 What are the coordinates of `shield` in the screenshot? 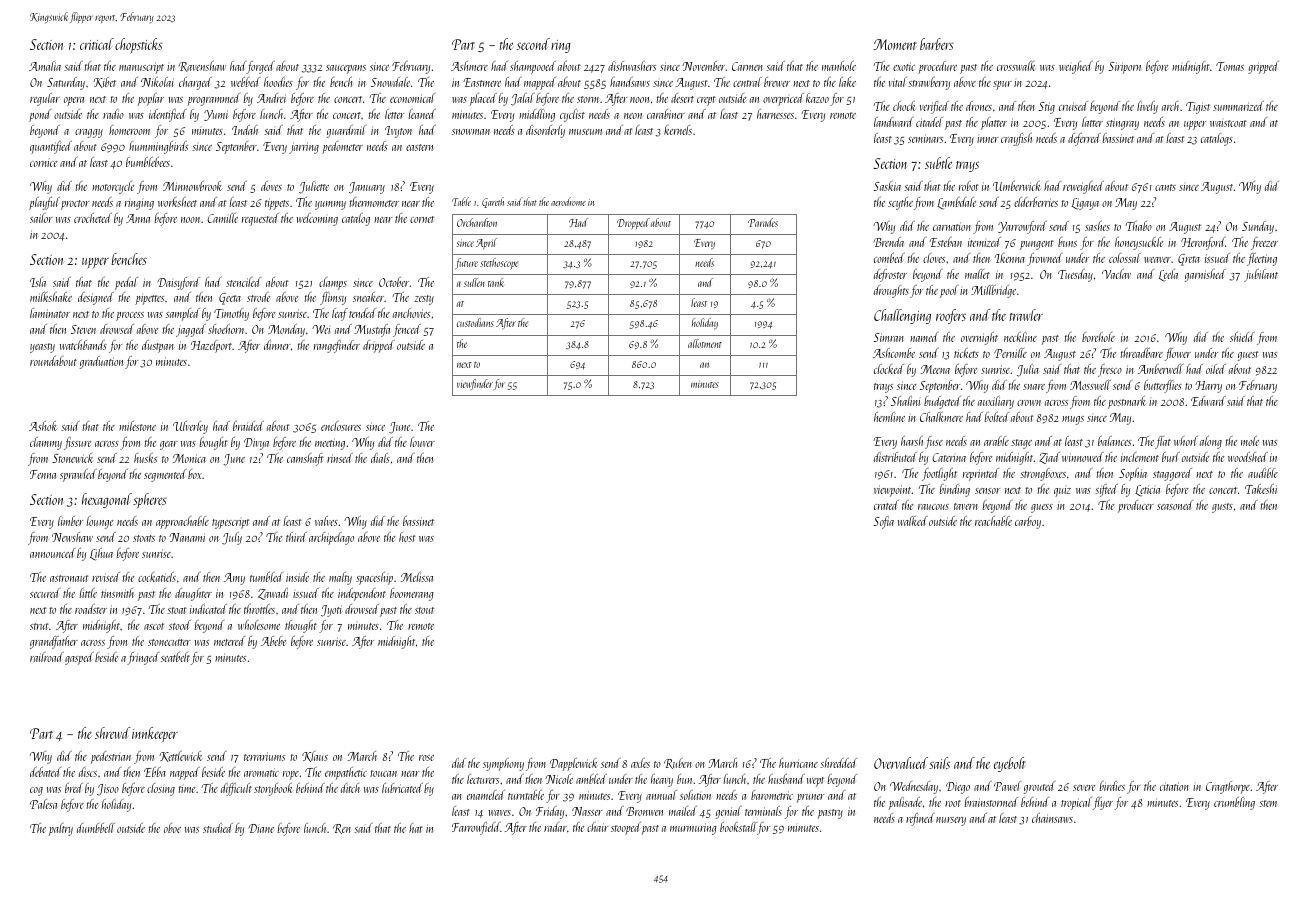 It's located at (1242, 337).
